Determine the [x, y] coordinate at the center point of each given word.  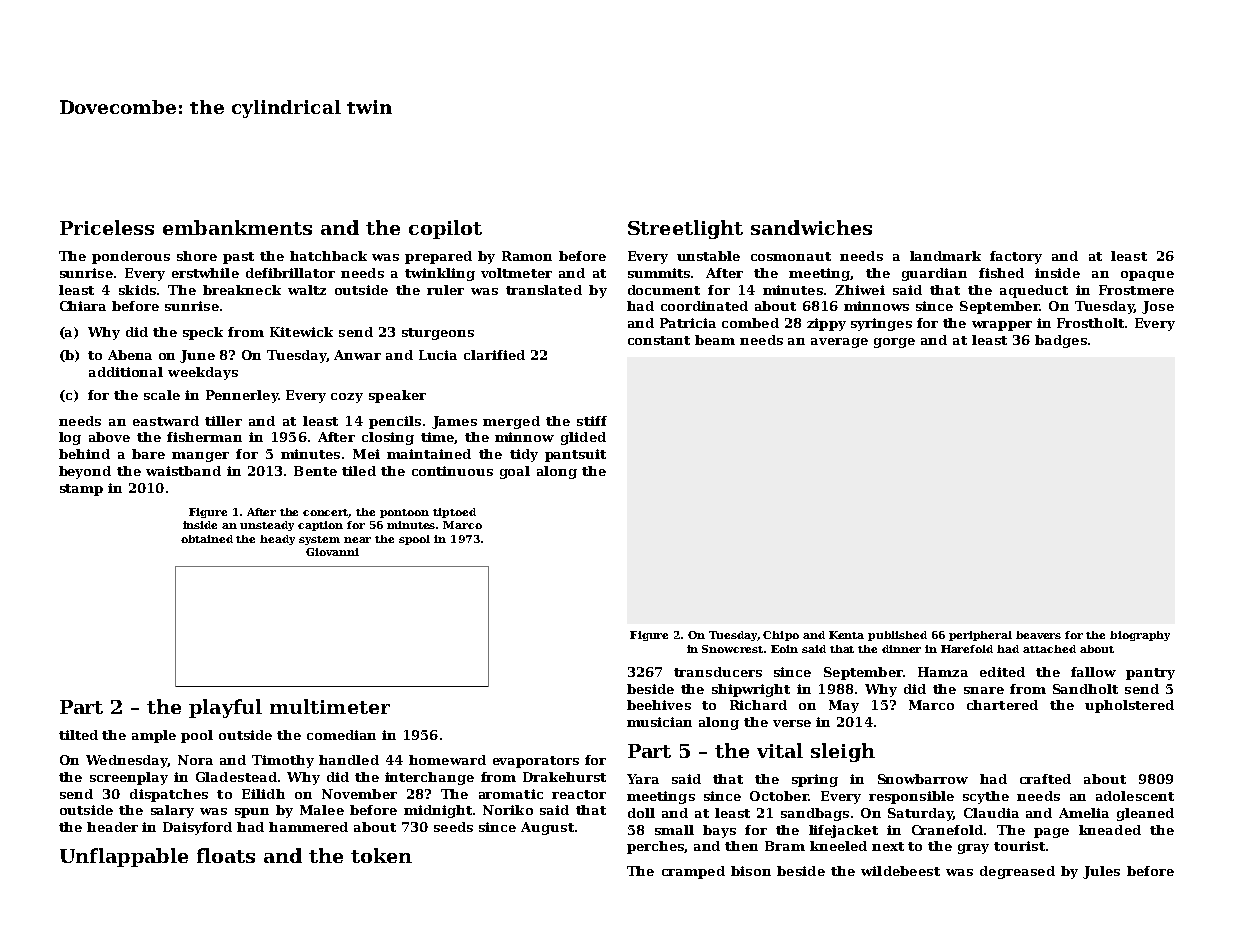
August [547, 828]
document [664, 290]
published [897, 636]
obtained [207, 539]
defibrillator [290, 273]
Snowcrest [733, 649]
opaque [1147, 276]
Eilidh [263, 794]
